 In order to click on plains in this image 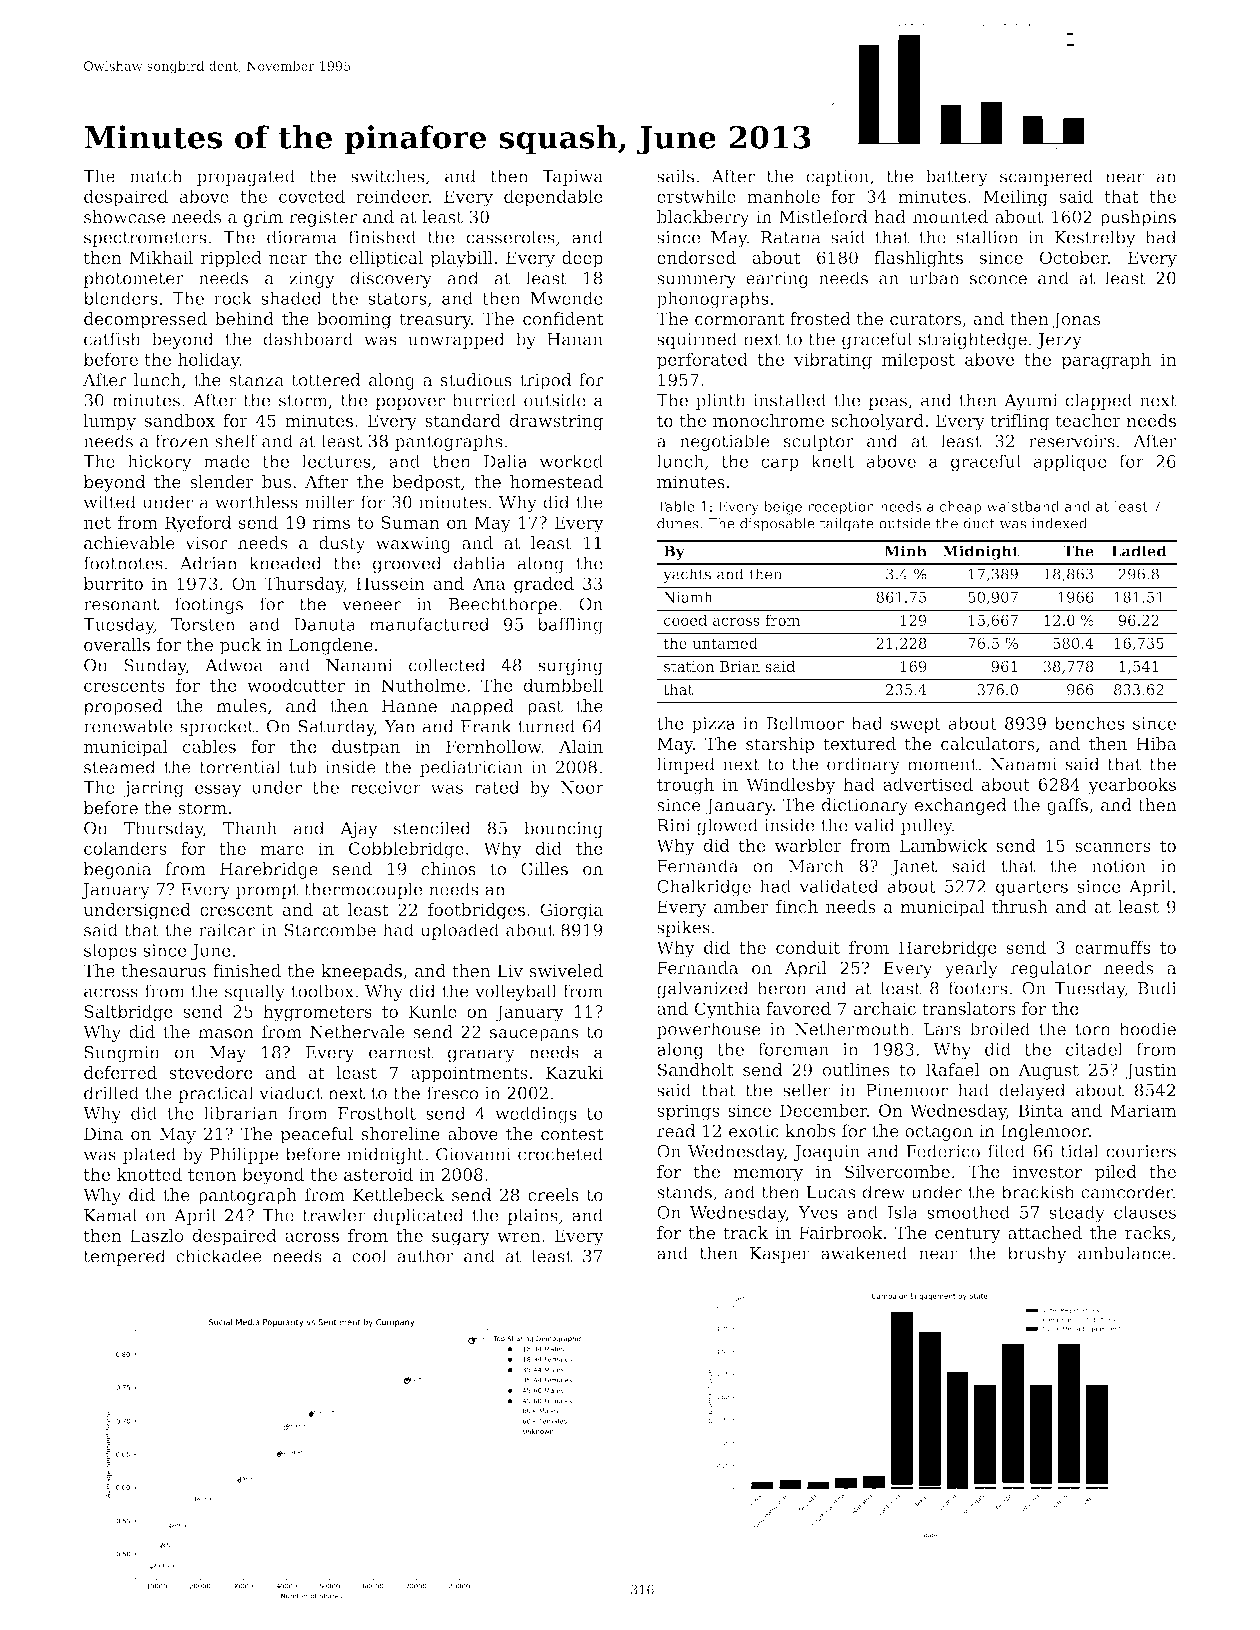, I will do `click(532, 1216)`.
